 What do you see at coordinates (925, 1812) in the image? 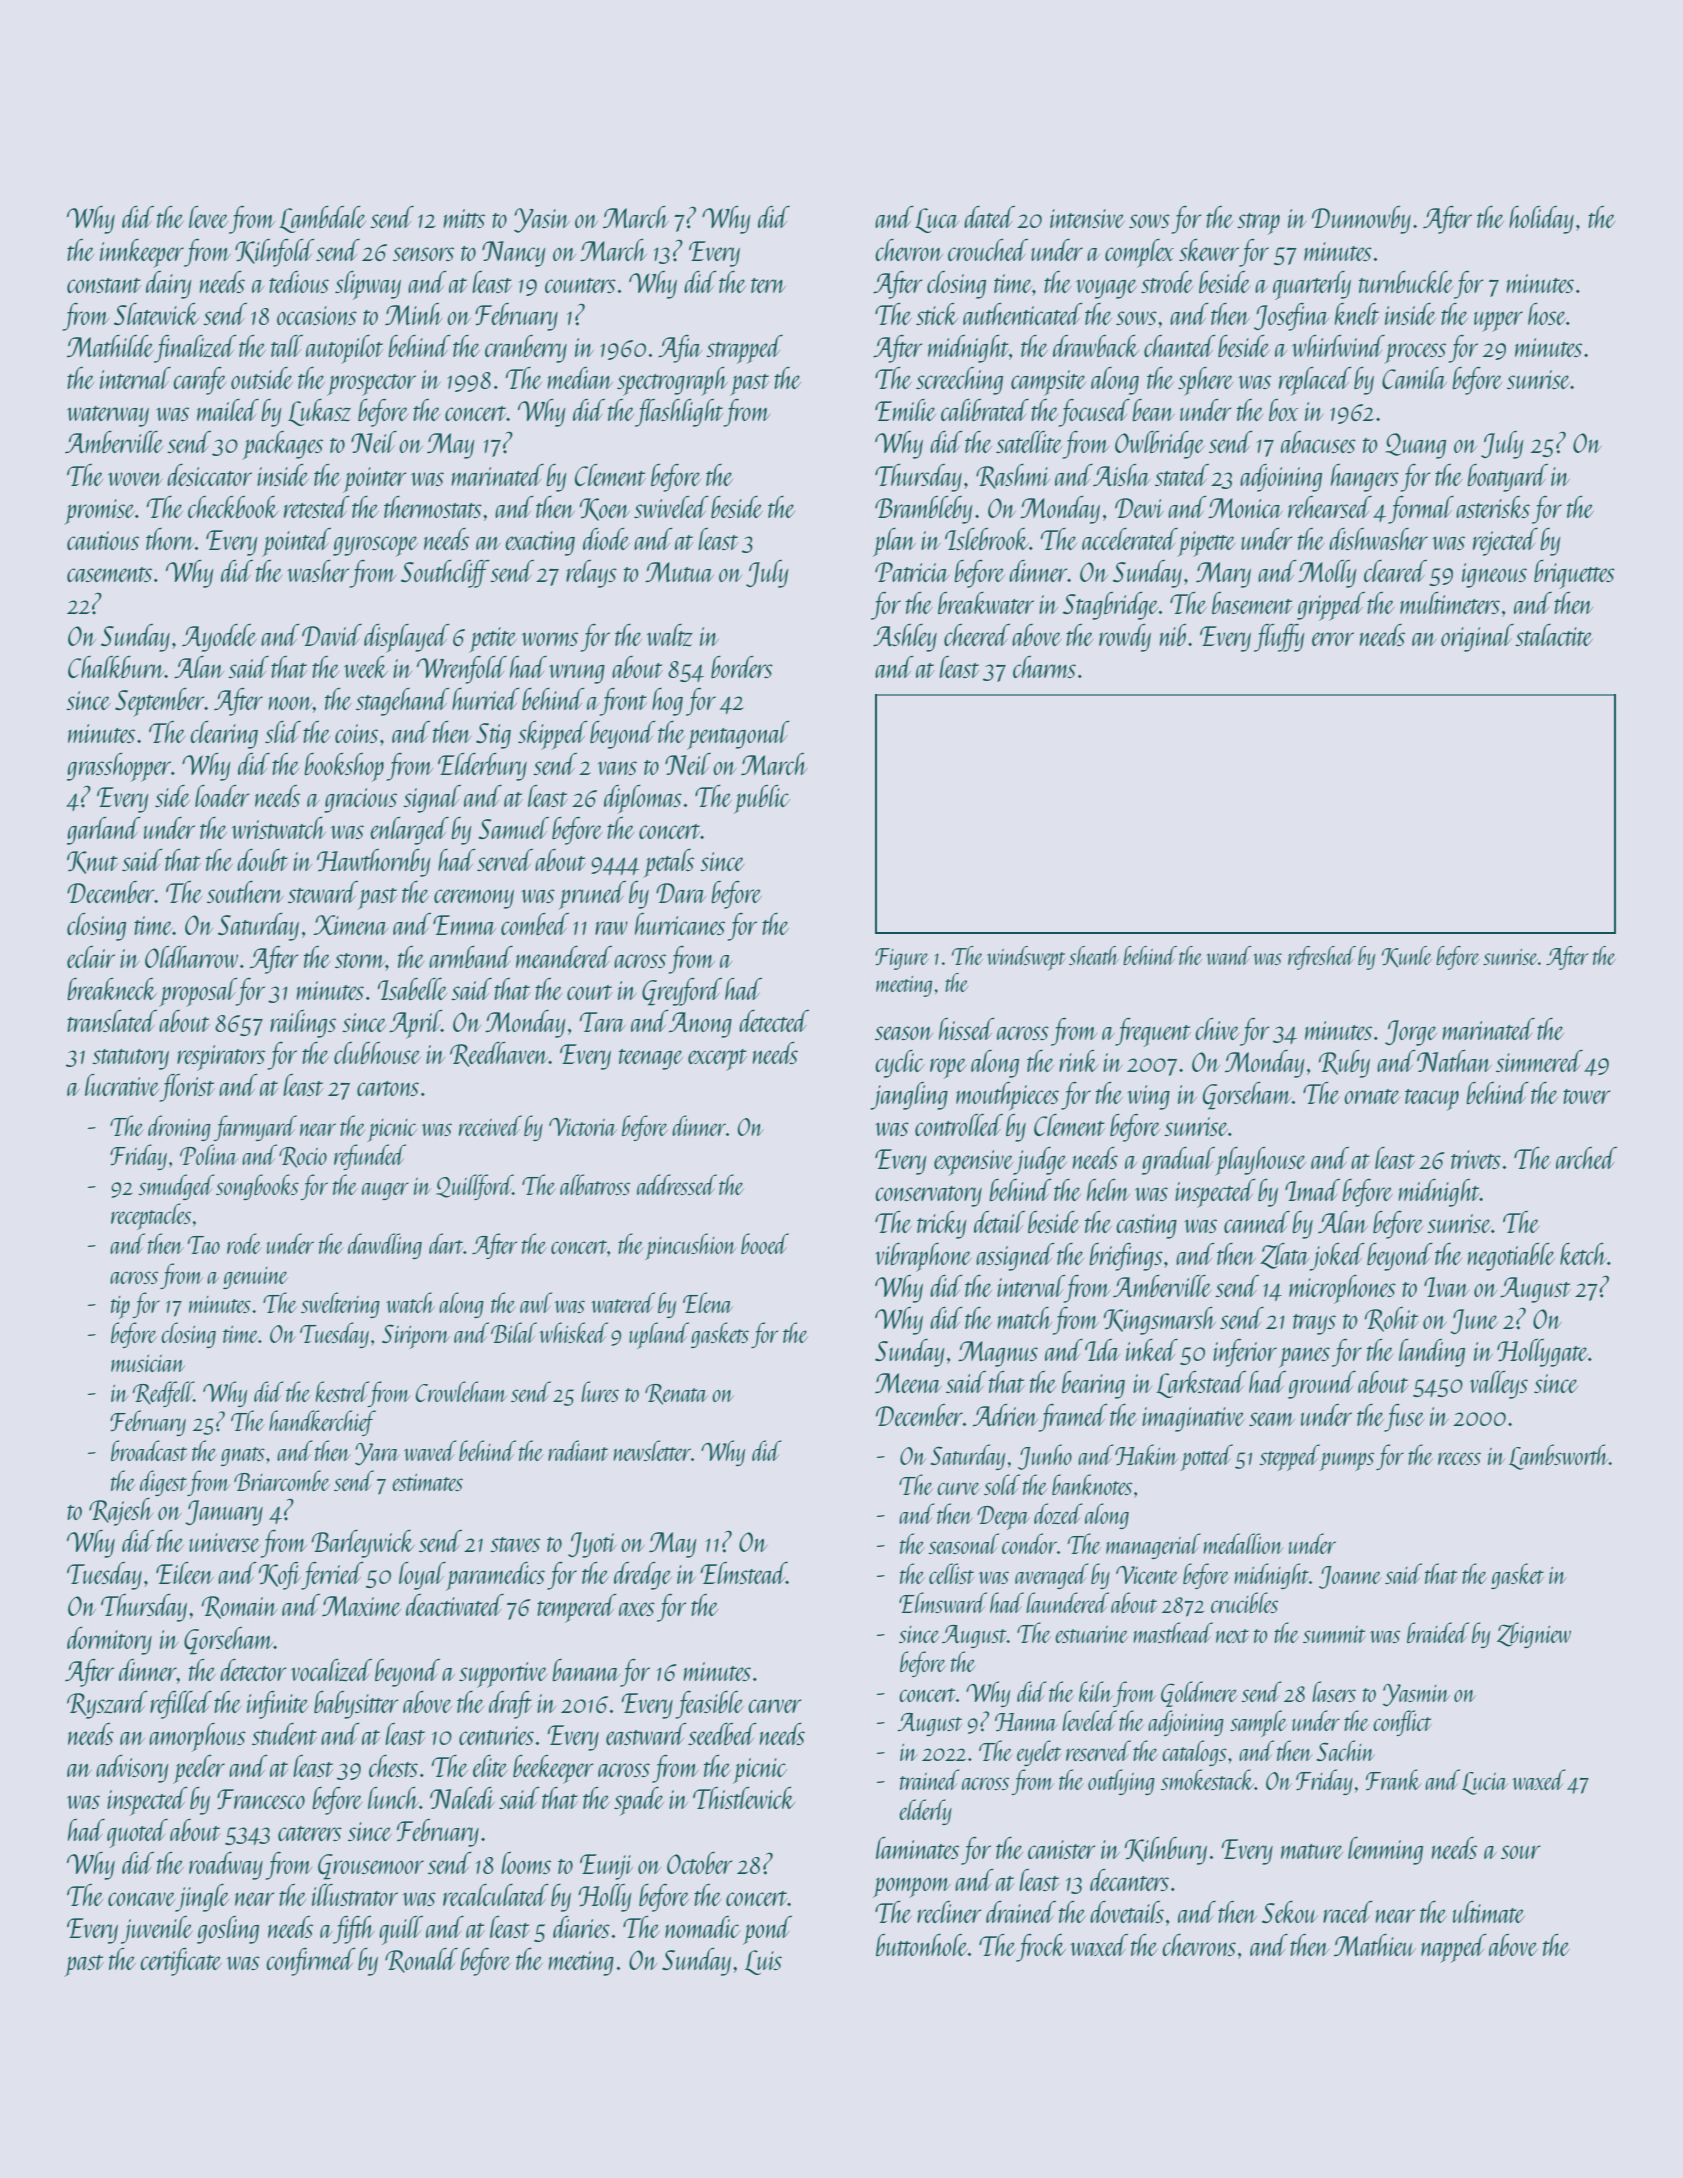
I see `elderly` at bounding box center [925, 1812].
